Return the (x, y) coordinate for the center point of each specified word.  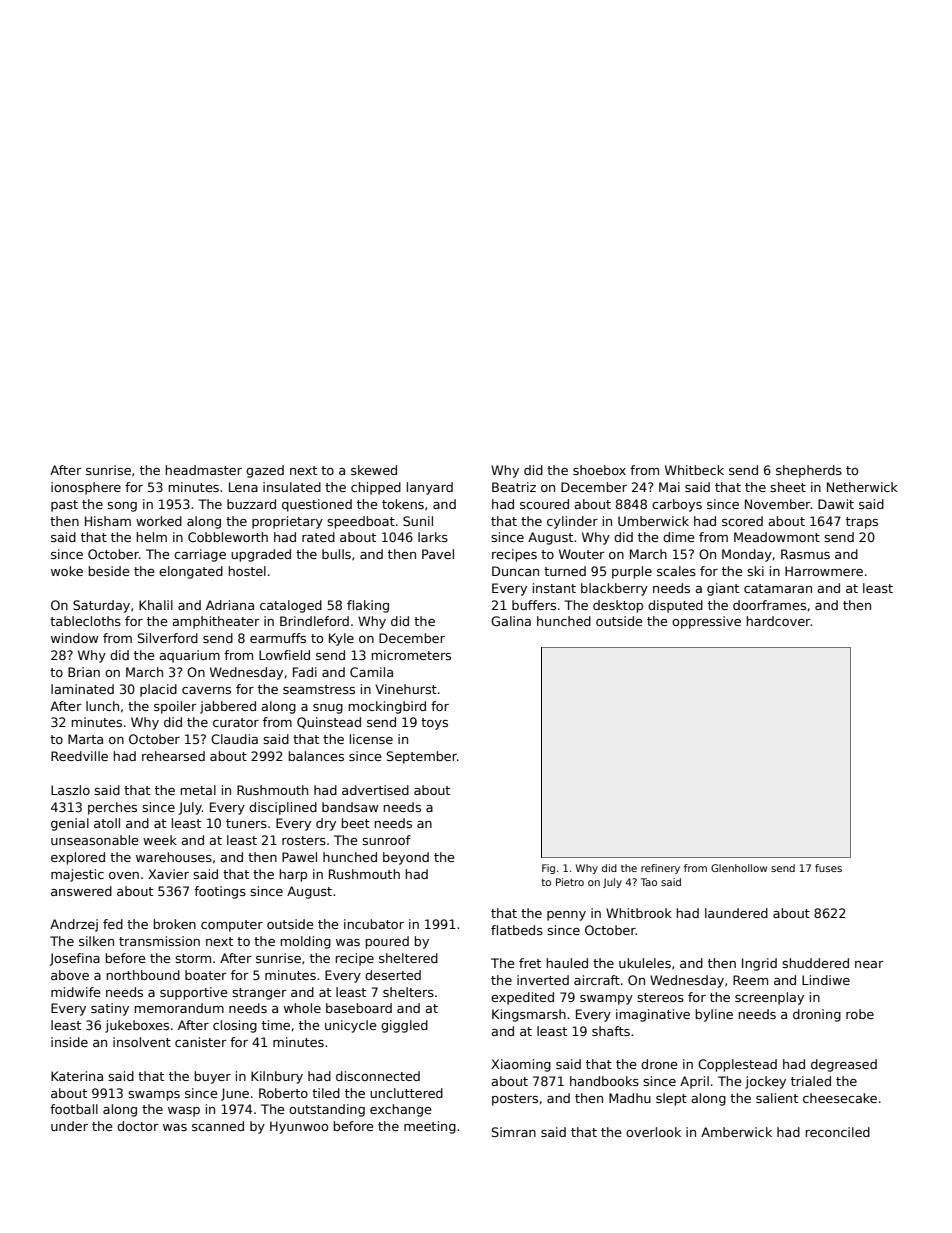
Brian (84, 672)
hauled (567, 963)
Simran (514, 1132)
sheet (788, 487)
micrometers (411, 655)
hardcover (778, 621)
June (235, 1094)
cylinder (572, 522)
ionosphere (86, 488)
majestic (77, 875)
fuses (828, 868)
